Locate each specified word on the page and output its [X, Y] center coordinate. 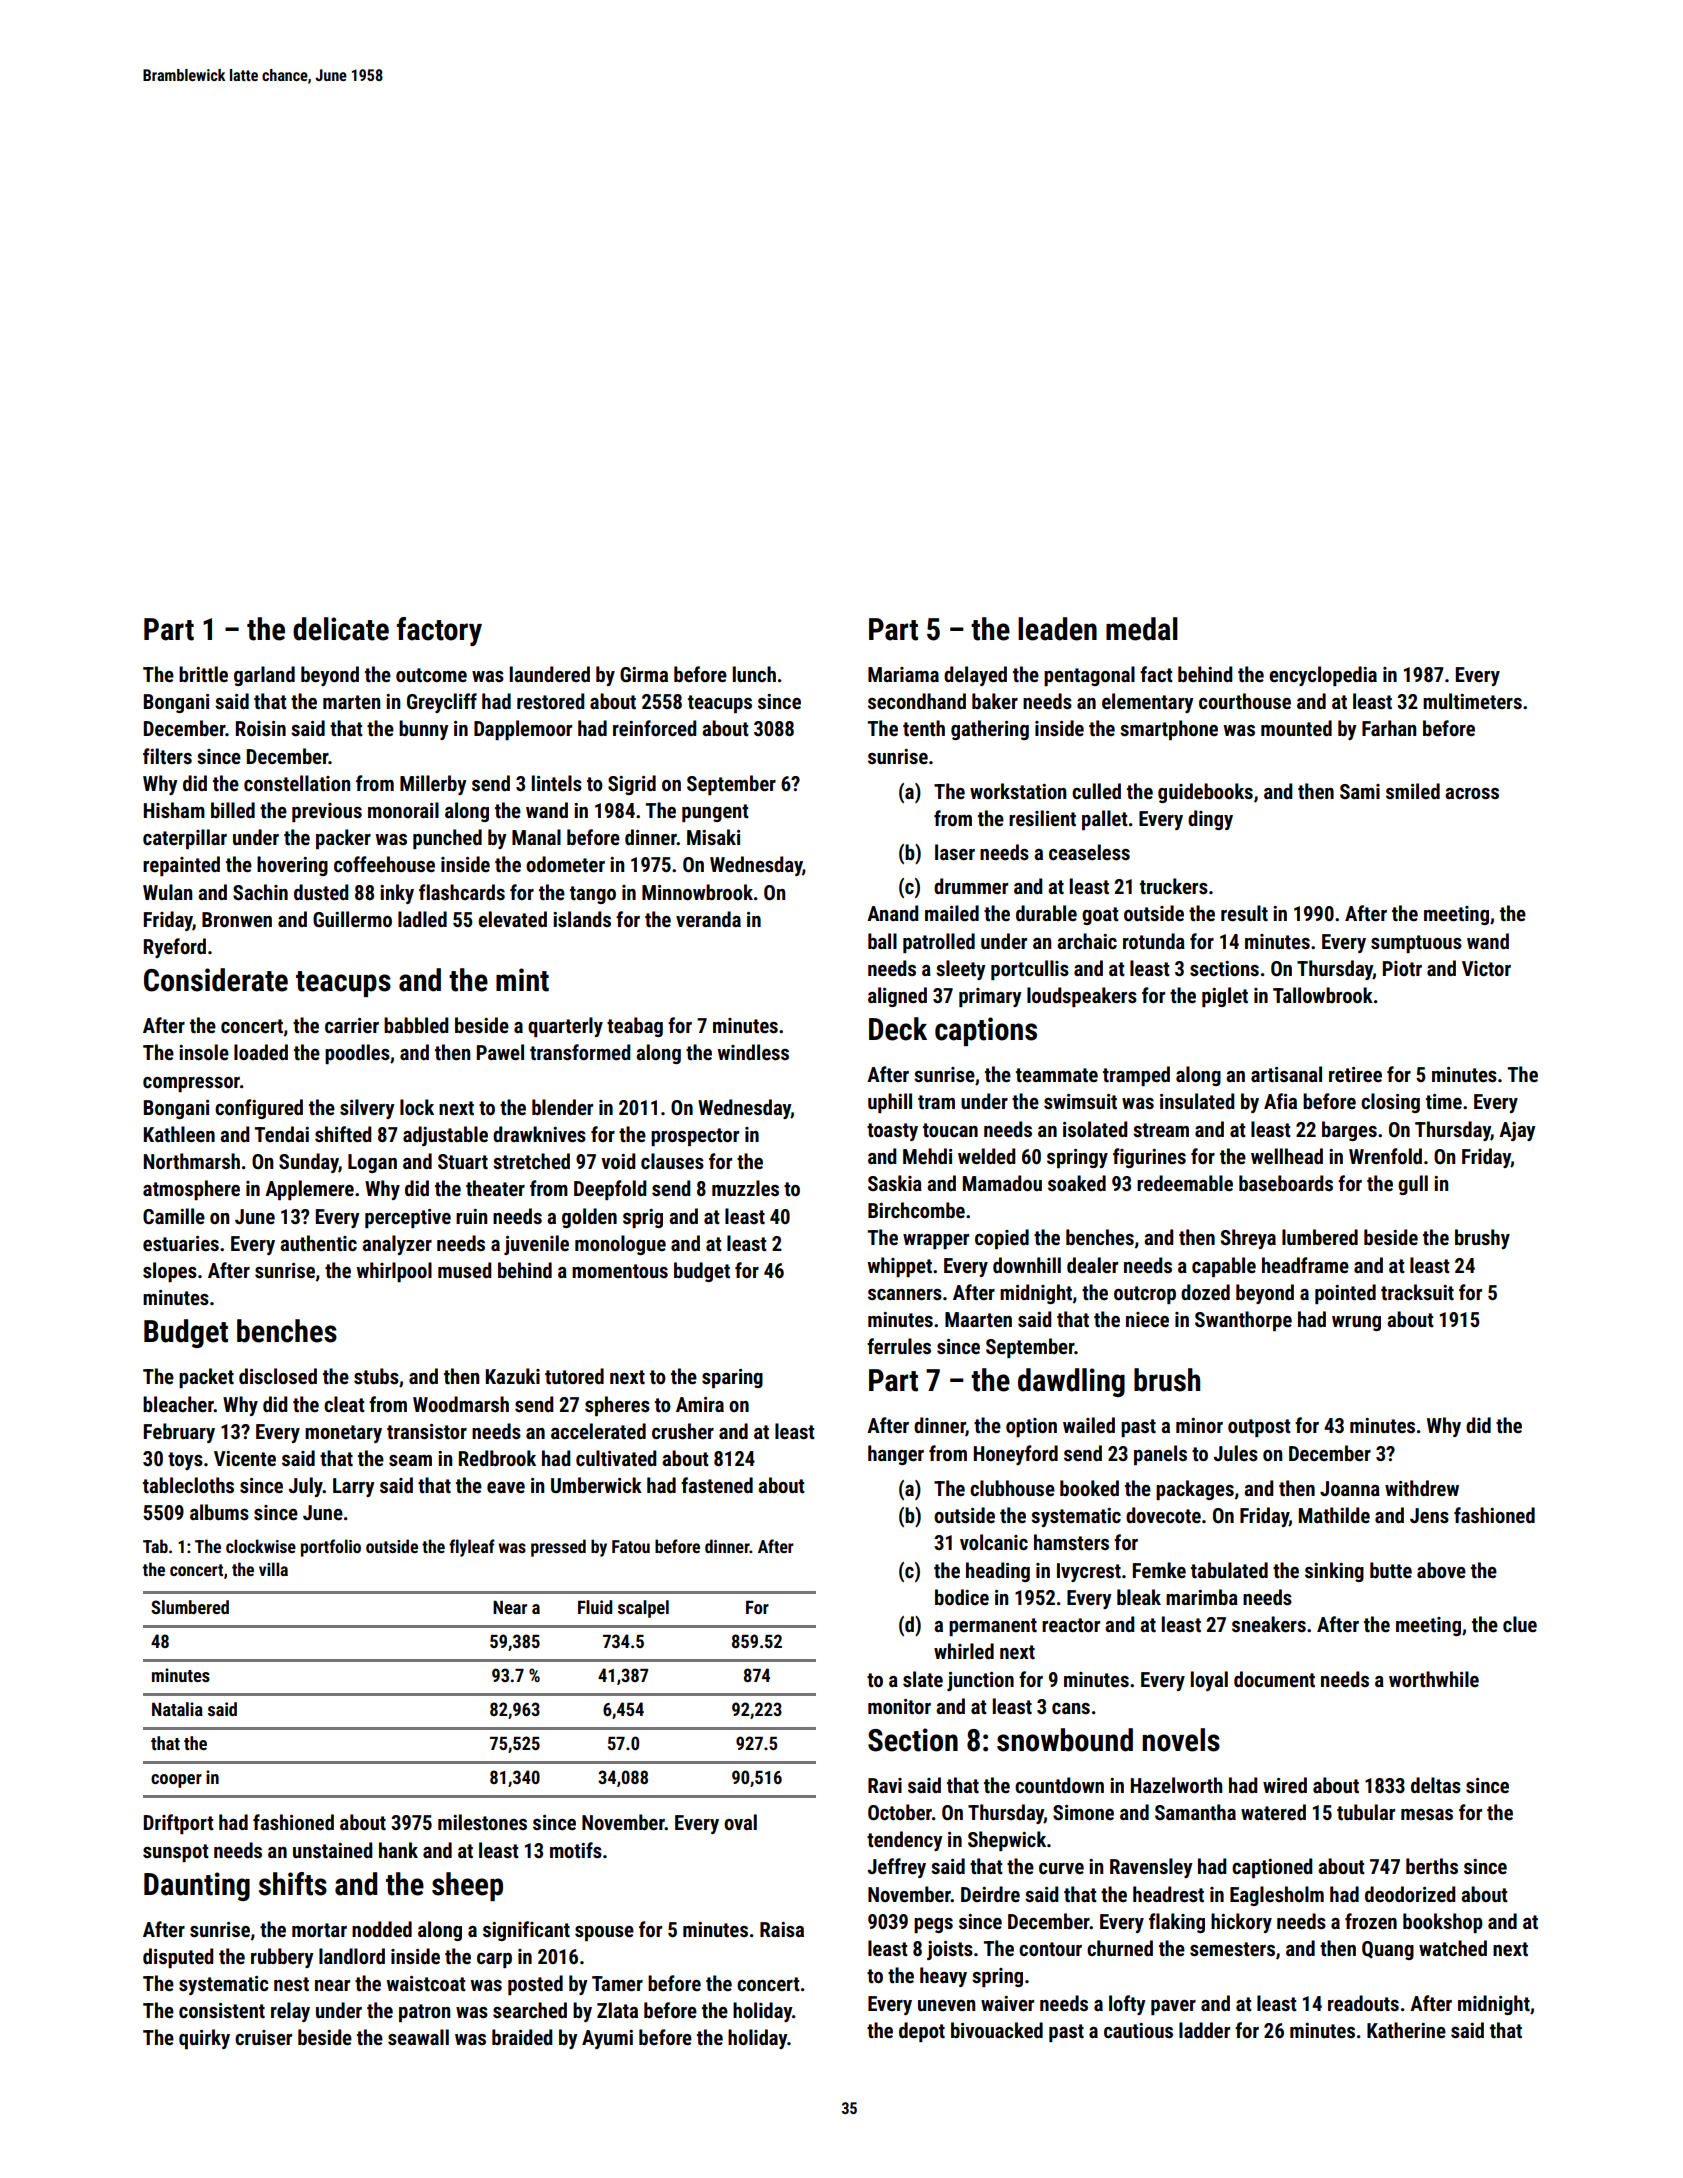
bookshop [1443, 1923]
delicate [341, 629]
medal [1142, 629]
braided [522, 2037]
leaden [1057, 629]
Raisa [782, 1929]
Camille [174, 1216]
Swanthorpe [1243, 1321]
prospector [695, 1137]
